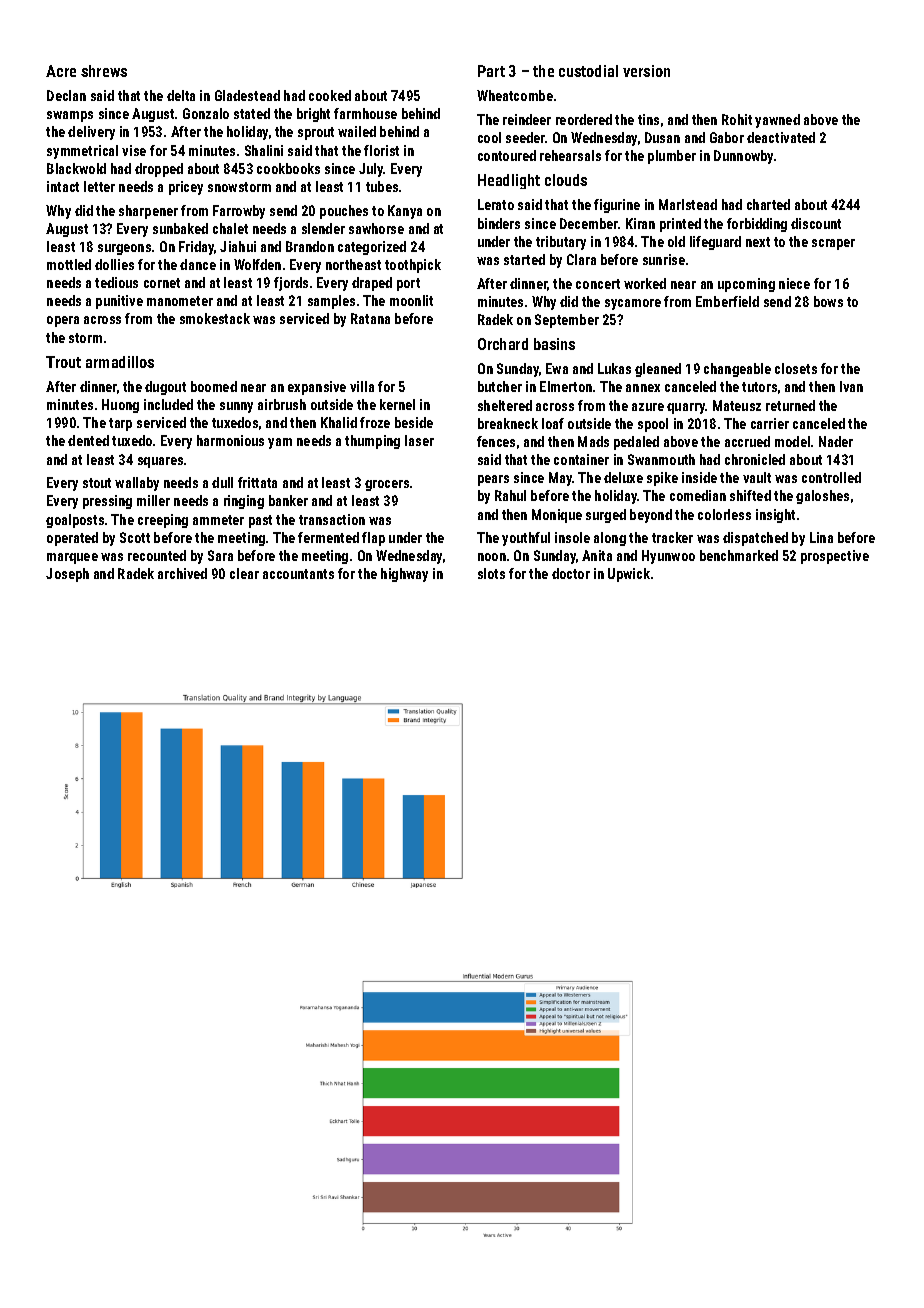 The width and height of the screenshot is (924, 1308). What do you see at coordinates (727, 301) in the screenshot?
I see `Emberfield` at bounding box center [727, 301].
